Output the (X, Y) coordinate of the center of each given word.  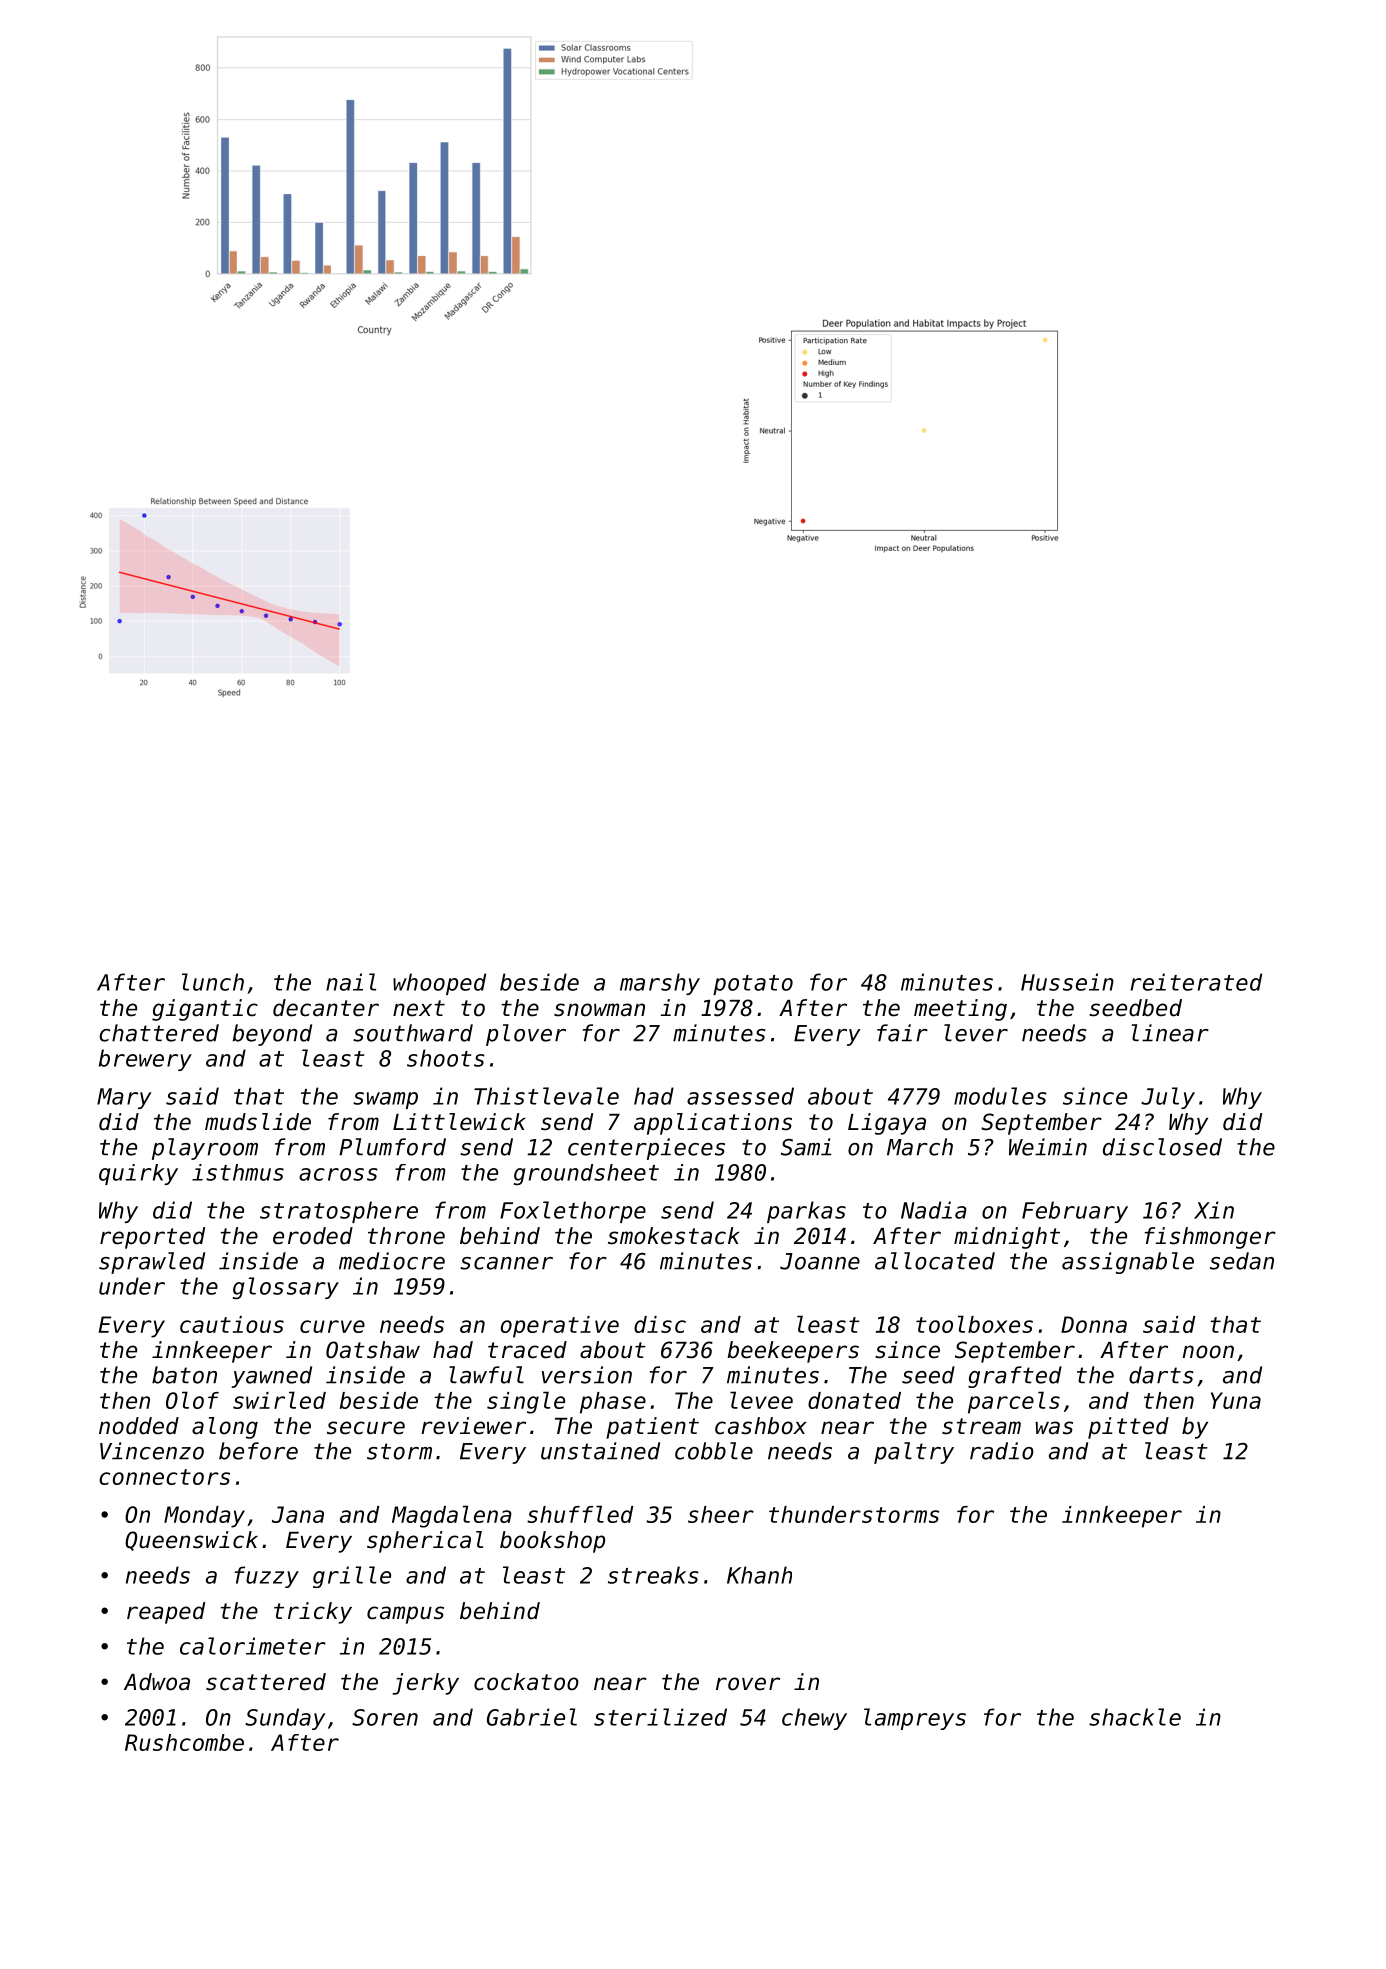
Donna (1094, 1324)
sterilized (660, 1717)
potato (753, 985)
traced (527, 1350)
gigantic (205, 1010)
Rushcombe (184, 1742)
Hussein (1067, 982)
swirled (279, 1400)
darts (1161, 1375)
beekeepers (793, 1352)
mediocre (392, 1261)
